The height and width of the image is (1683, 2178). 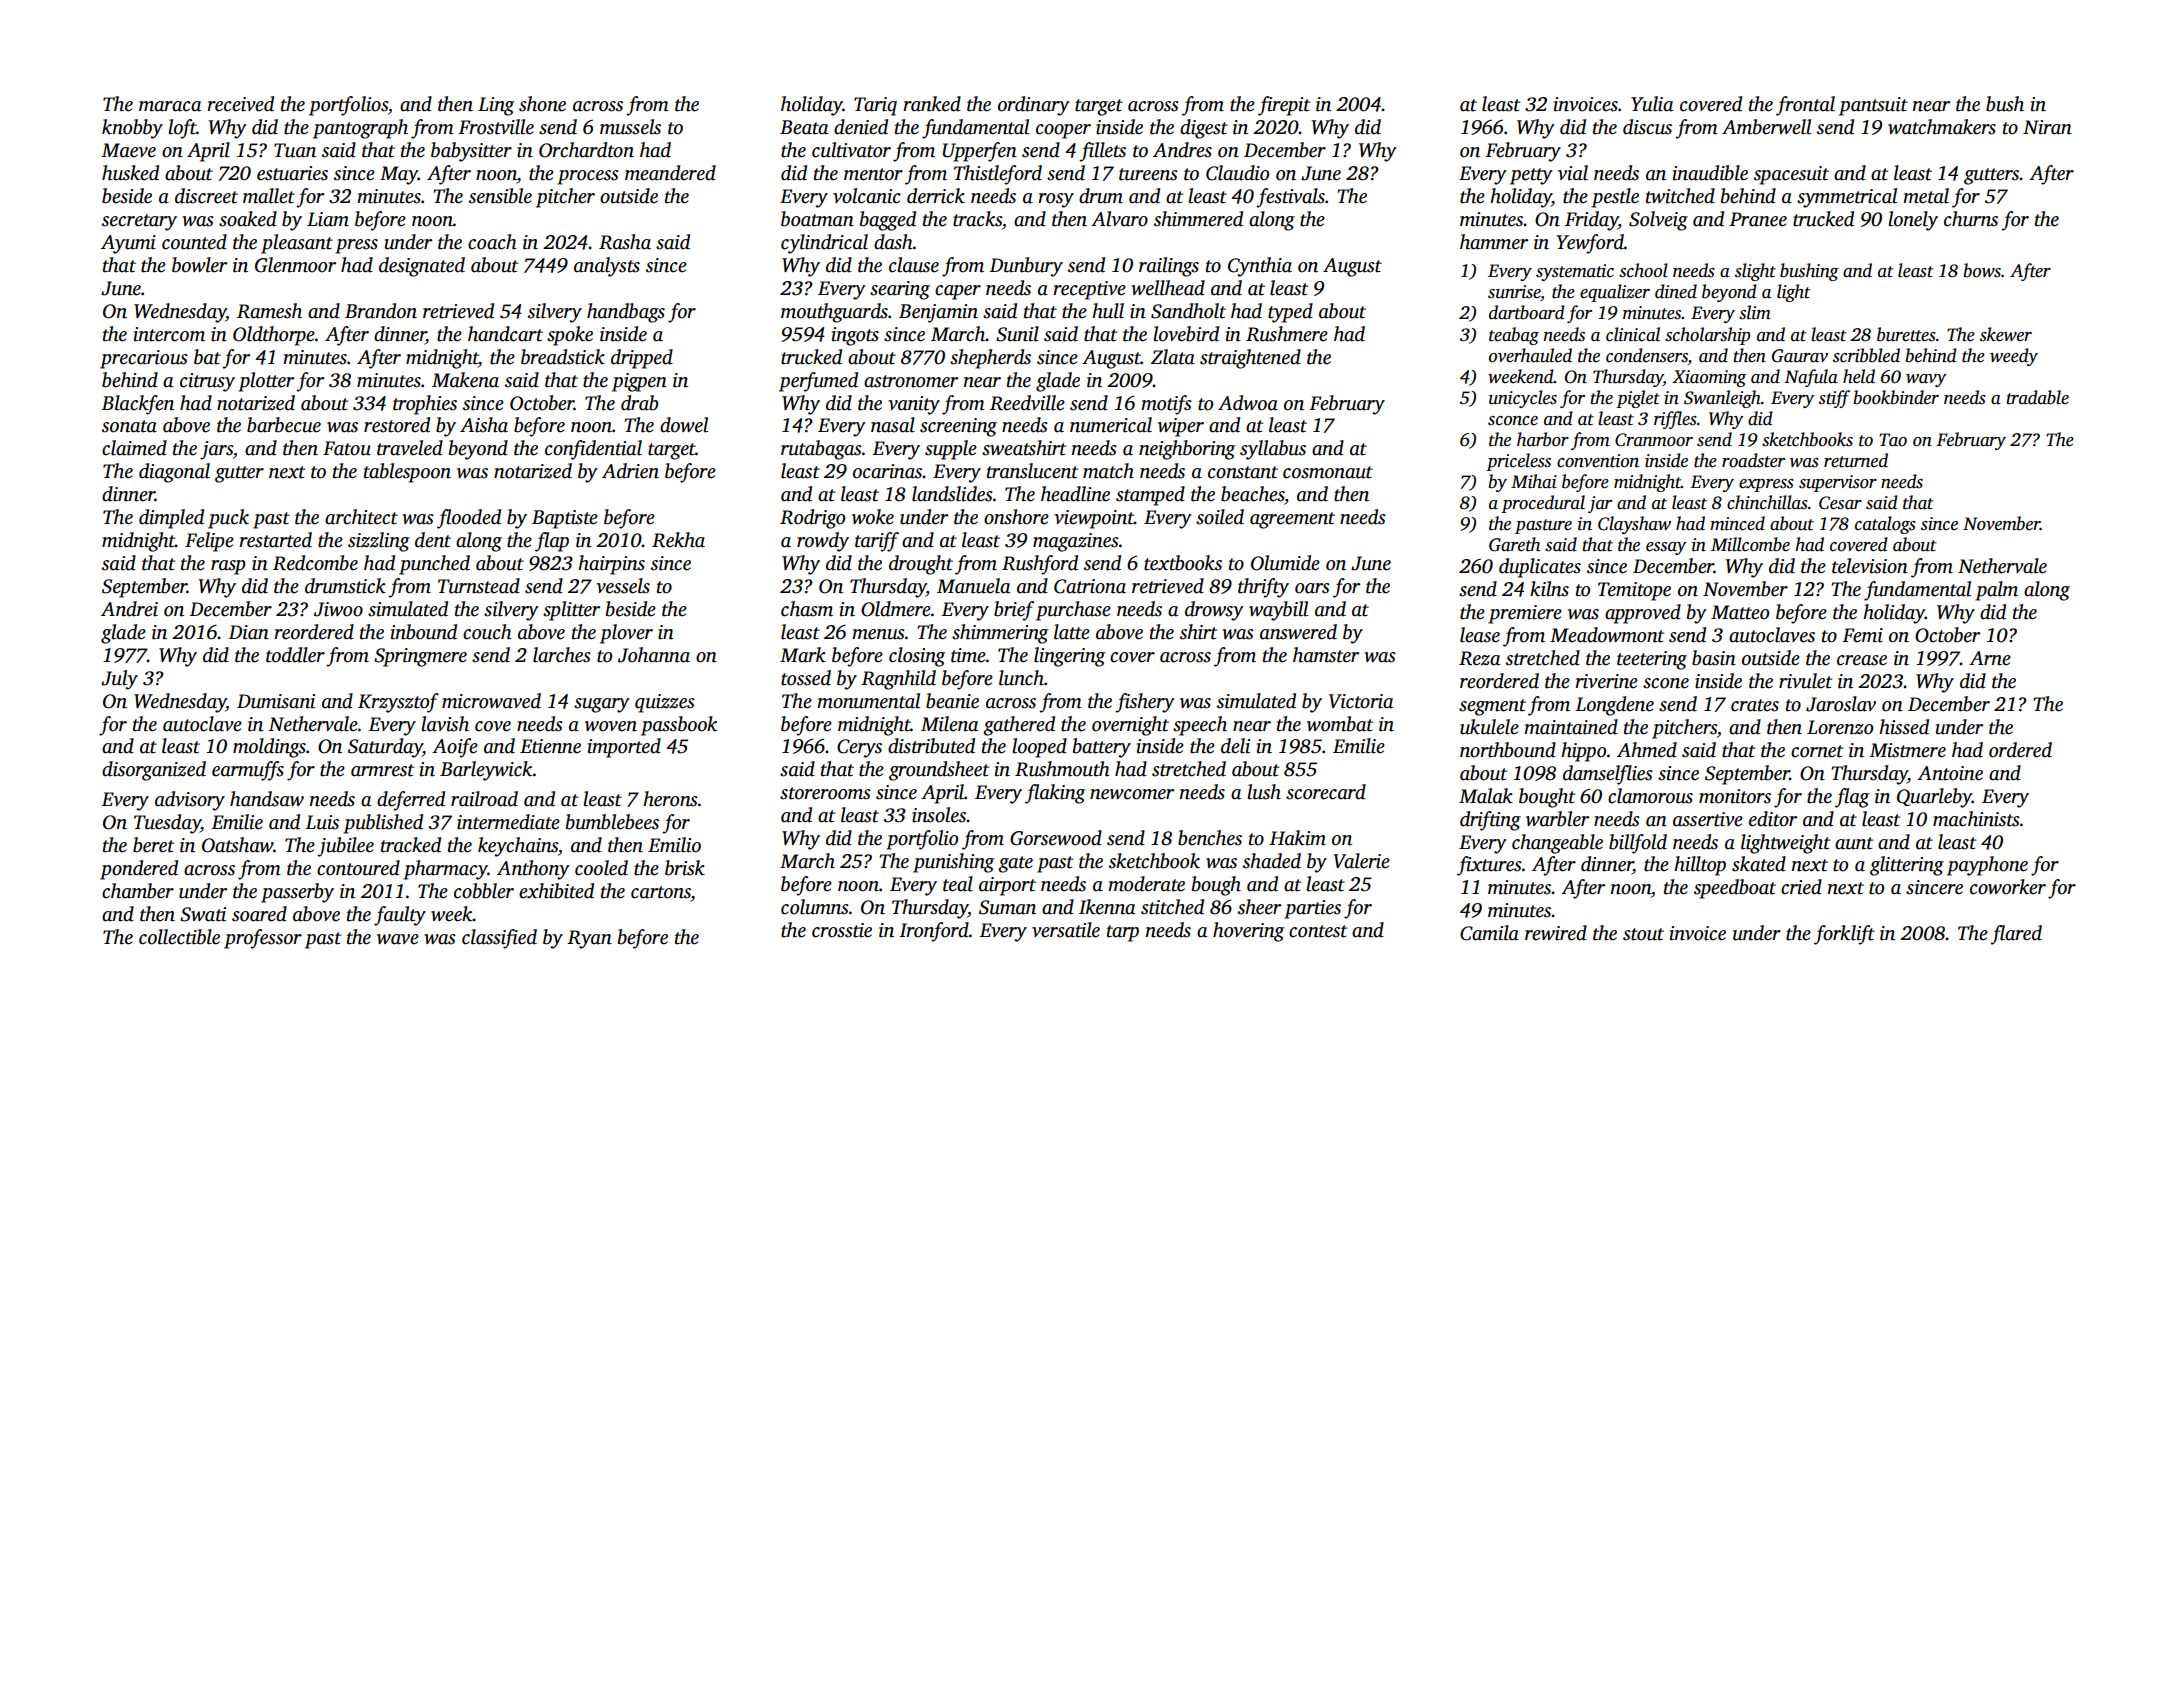 What do you see at coordinates (1123, 933) in the image?
I see `tarp` at bounding box center [1123, 933].
